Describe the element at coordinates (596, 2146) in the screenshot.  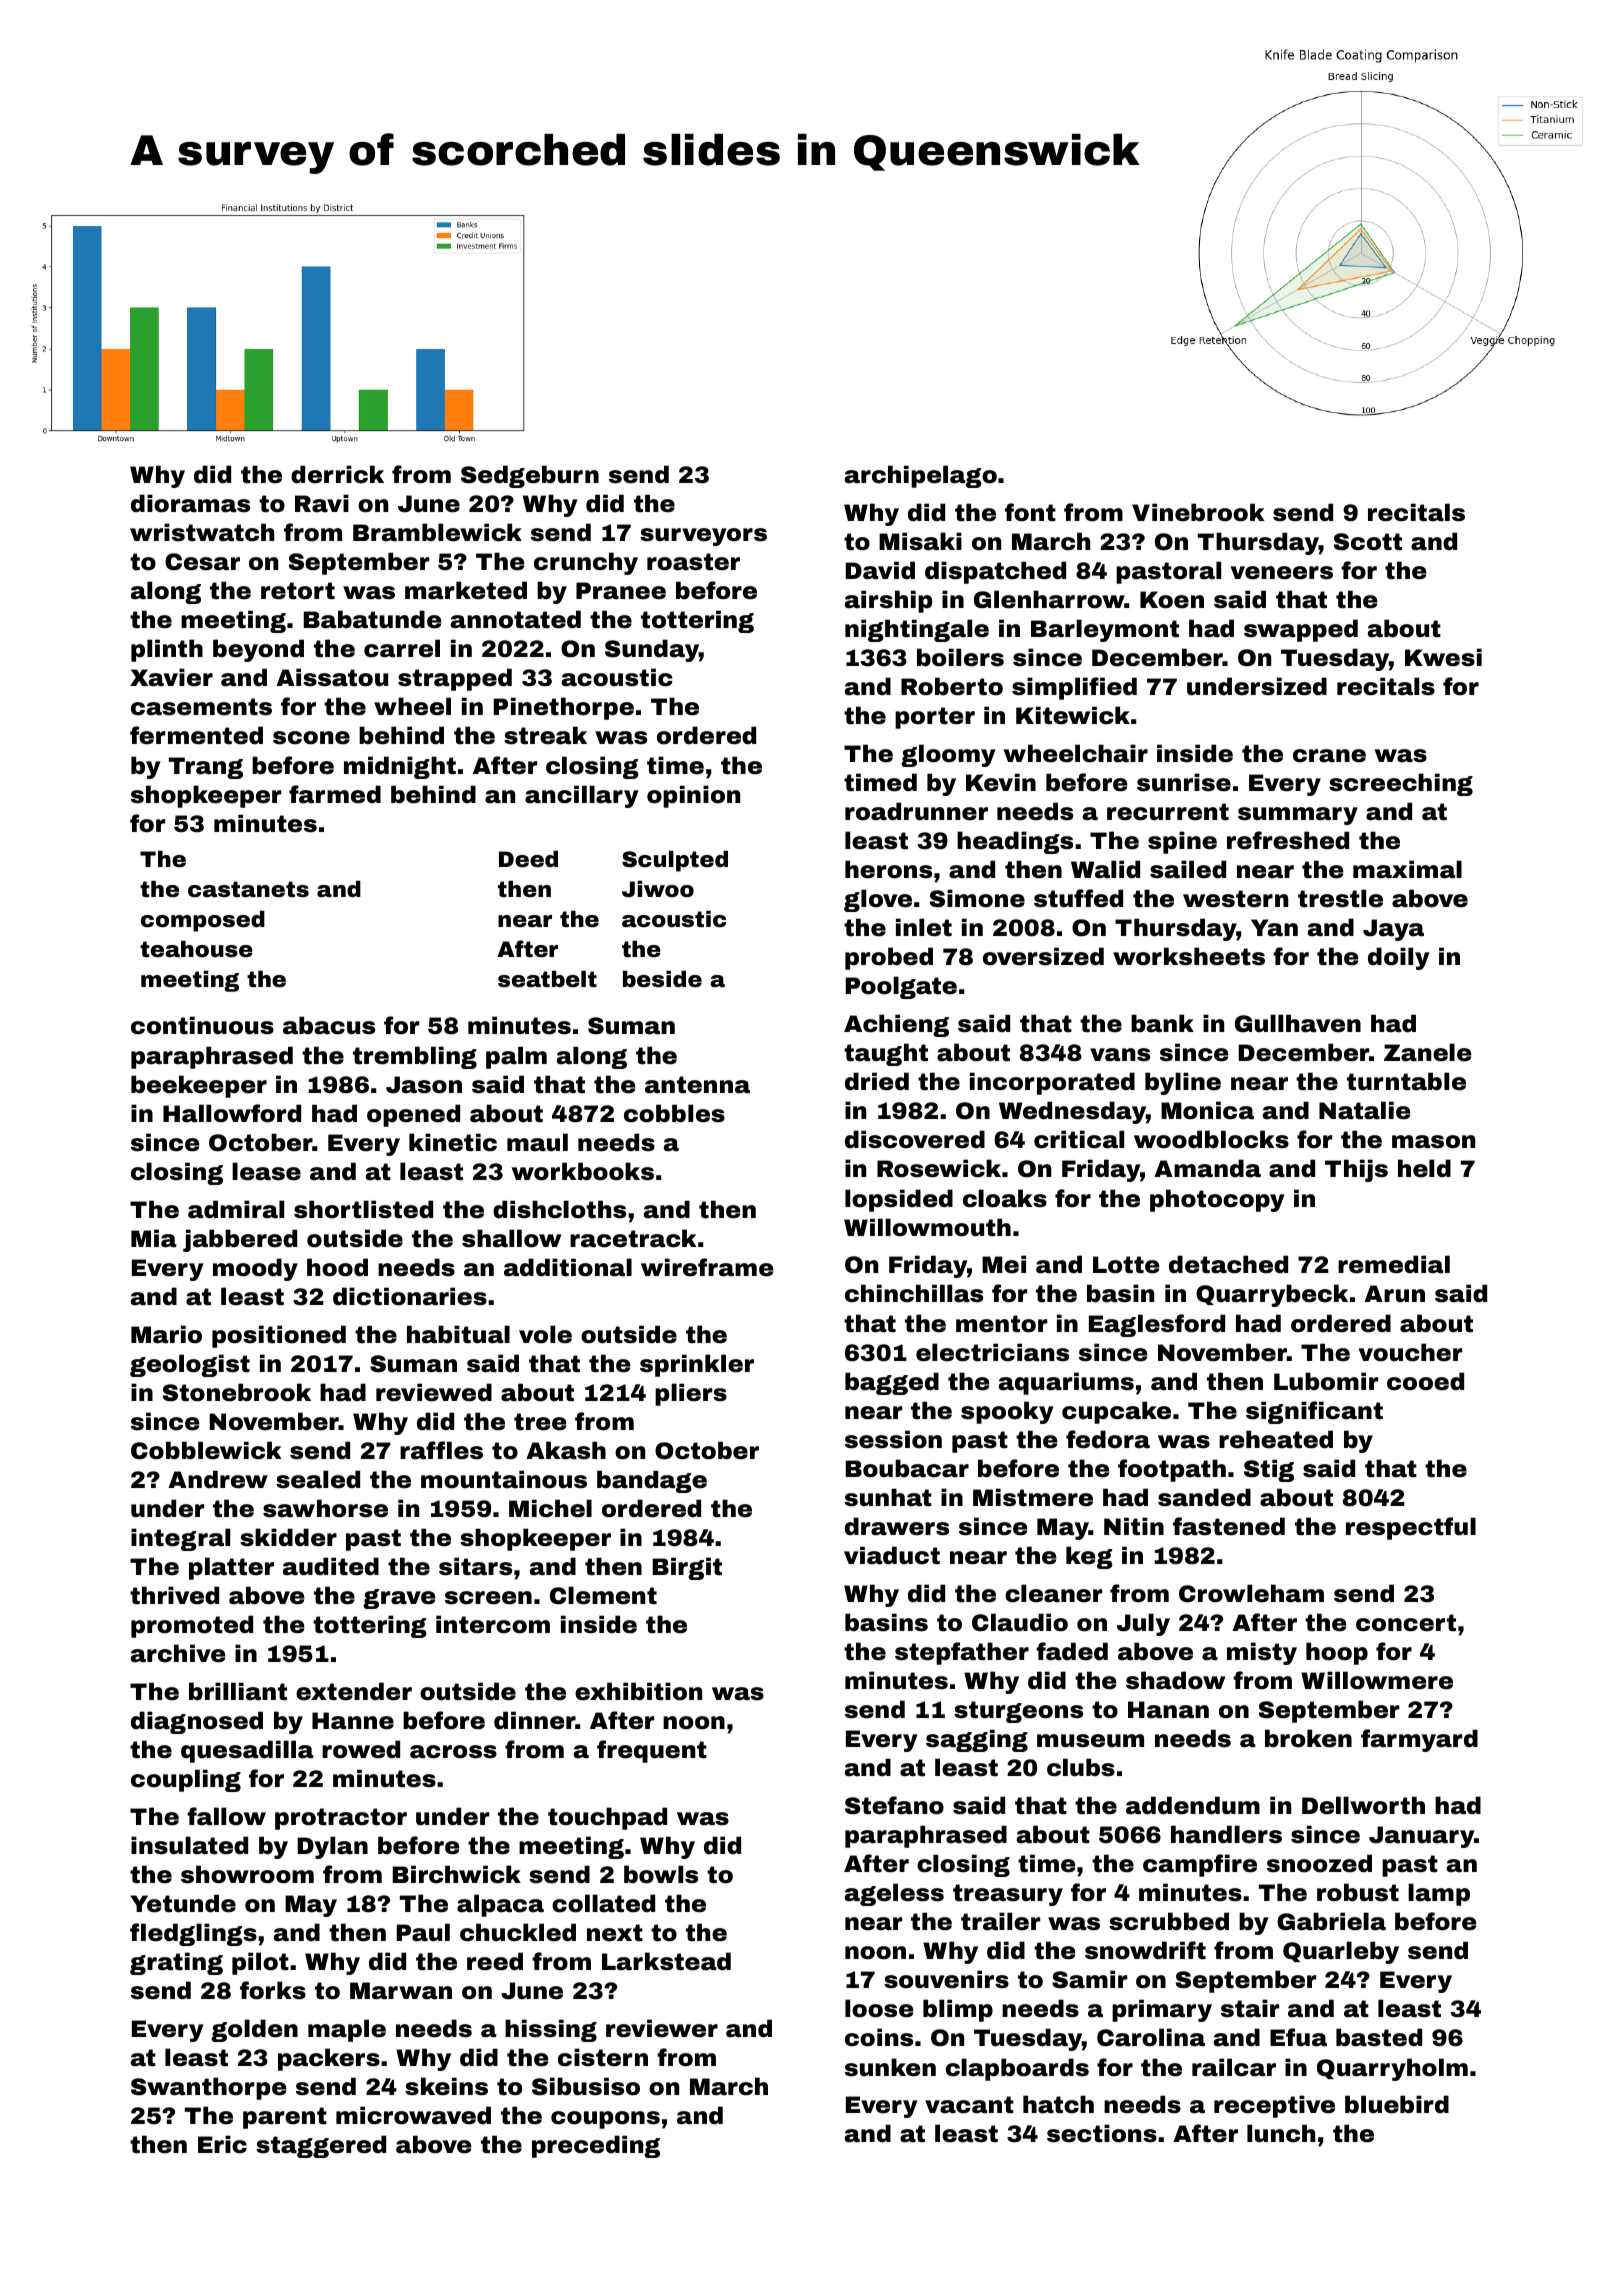
I see `preceding` at that location.
